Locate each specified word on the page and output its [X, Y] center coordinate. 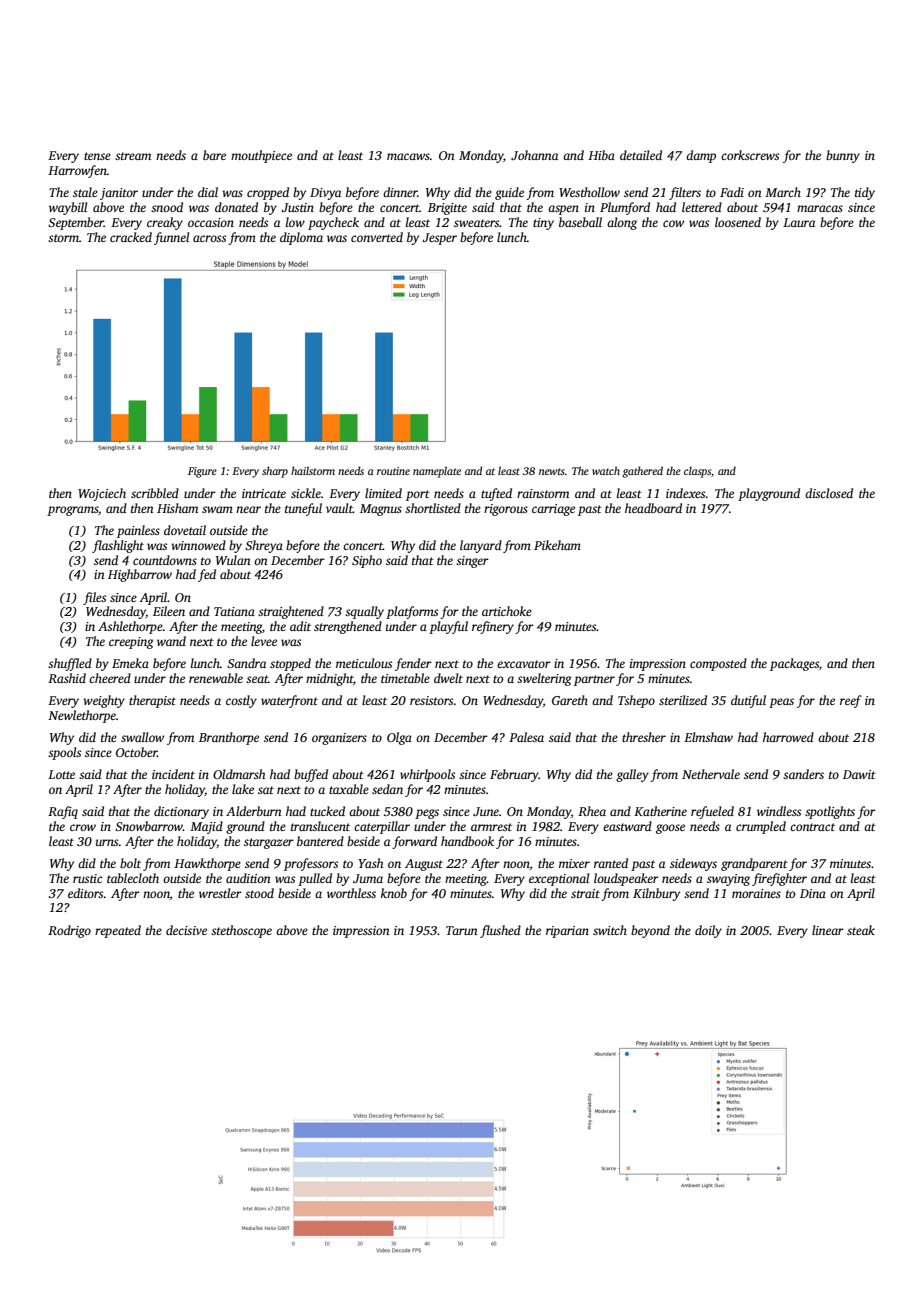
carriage [553, 510]
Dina [813, 893]
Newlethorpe [82, 716]
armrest [491, 827]
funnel [171, 238]
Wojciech [102, 494]
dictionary [181, 812]
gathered [642, 472]
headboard [653, 508]
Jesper [439, 239]
